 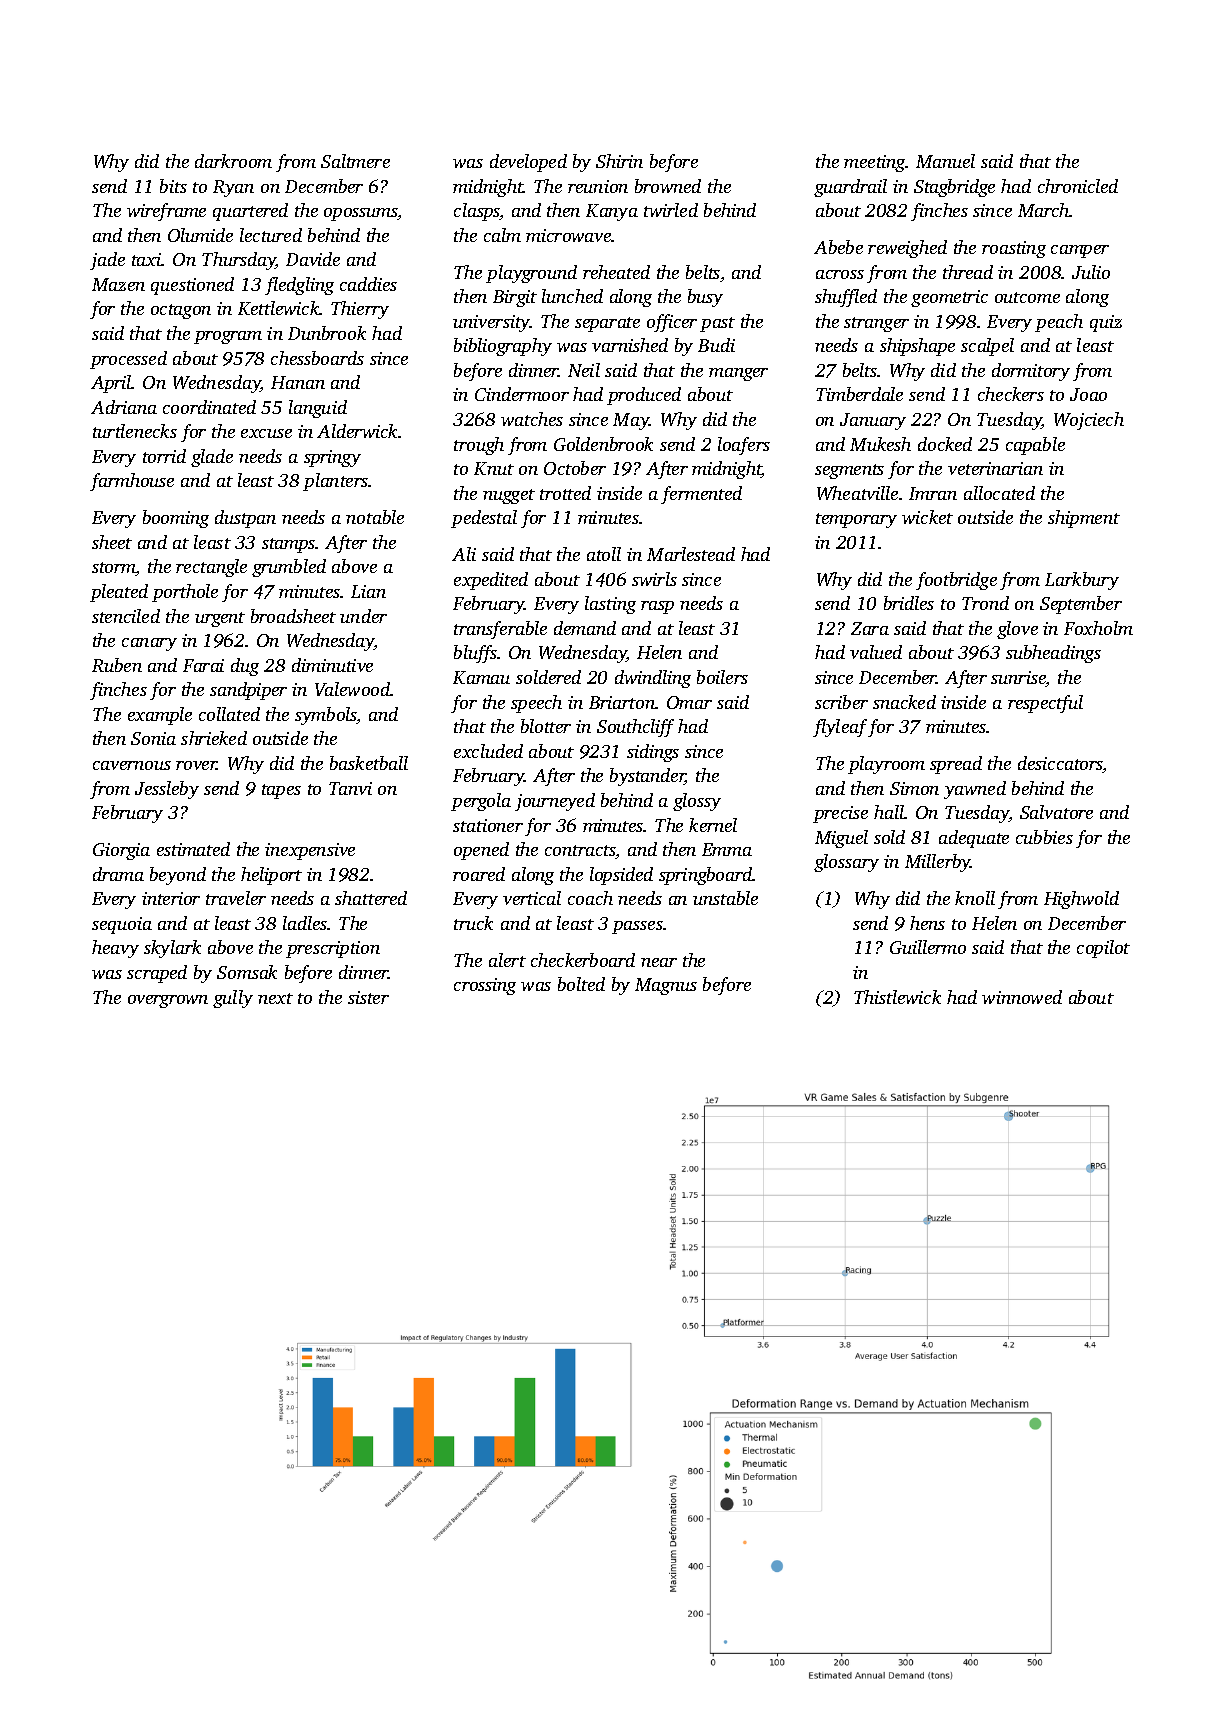 I want to click on rasp, so click(x=657, y=607).
